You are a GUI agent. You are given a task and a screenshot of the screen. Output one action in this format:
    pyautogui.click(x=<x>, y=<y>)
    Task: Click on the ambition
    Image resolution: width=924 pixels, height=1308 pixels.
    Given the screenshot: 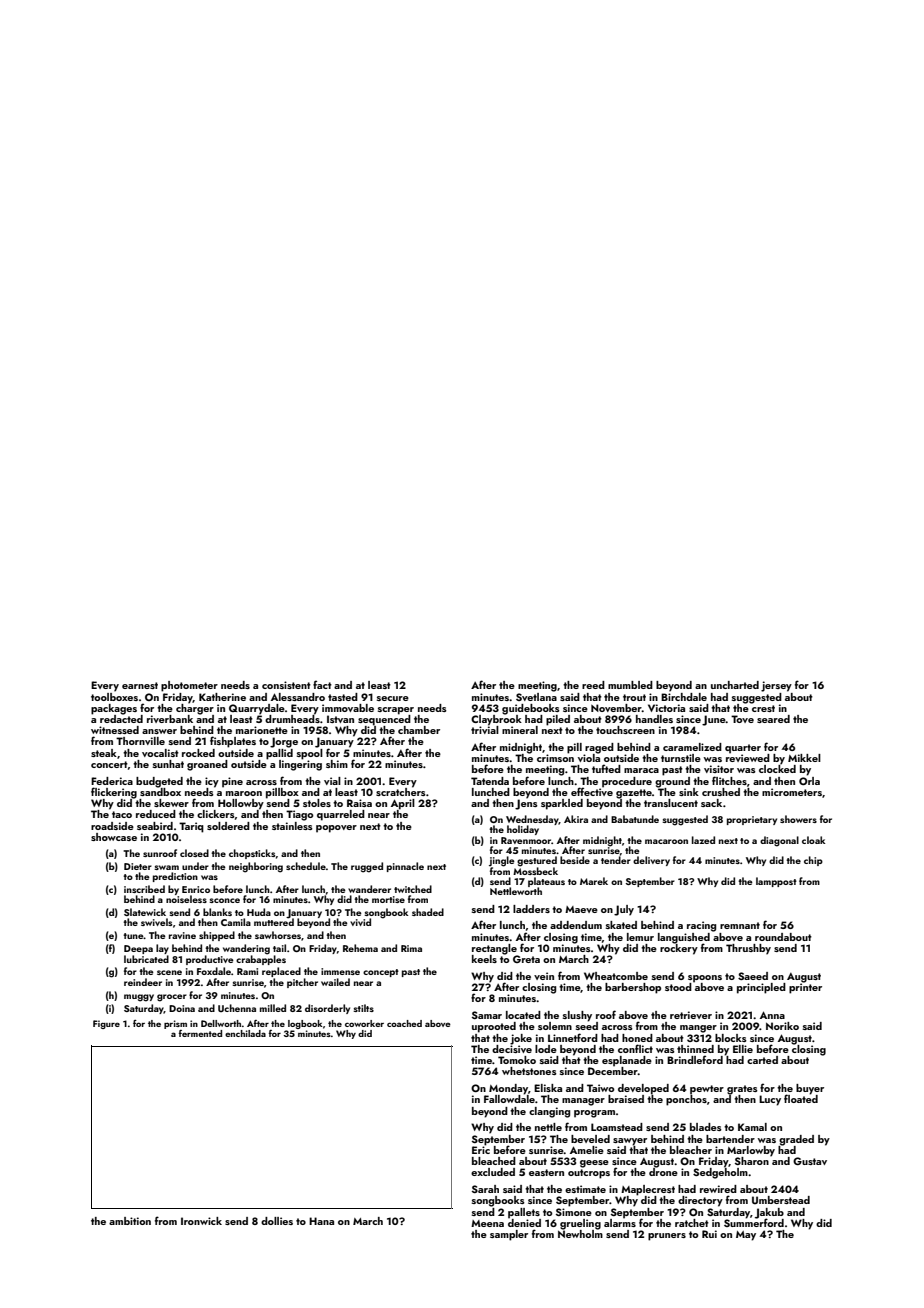 What is the action you would take?
    pyautogui.click(x=130, y=1221)
